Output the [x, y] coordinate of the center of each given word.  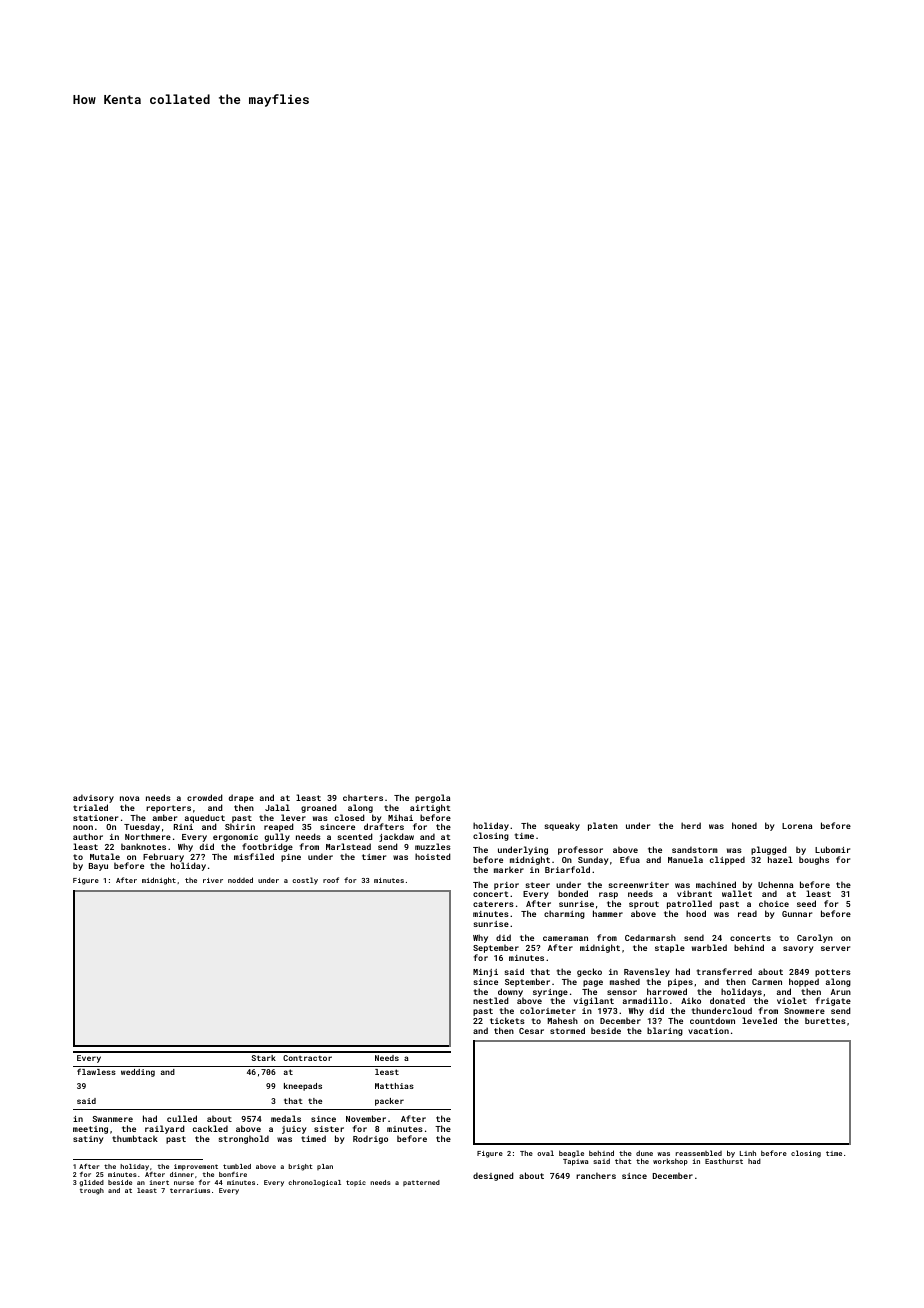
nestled [490, 1000]
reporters [168, 809]
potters [833, 973]
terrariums [190, 1190]
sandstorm [695, 849]
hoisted [432, 856]
